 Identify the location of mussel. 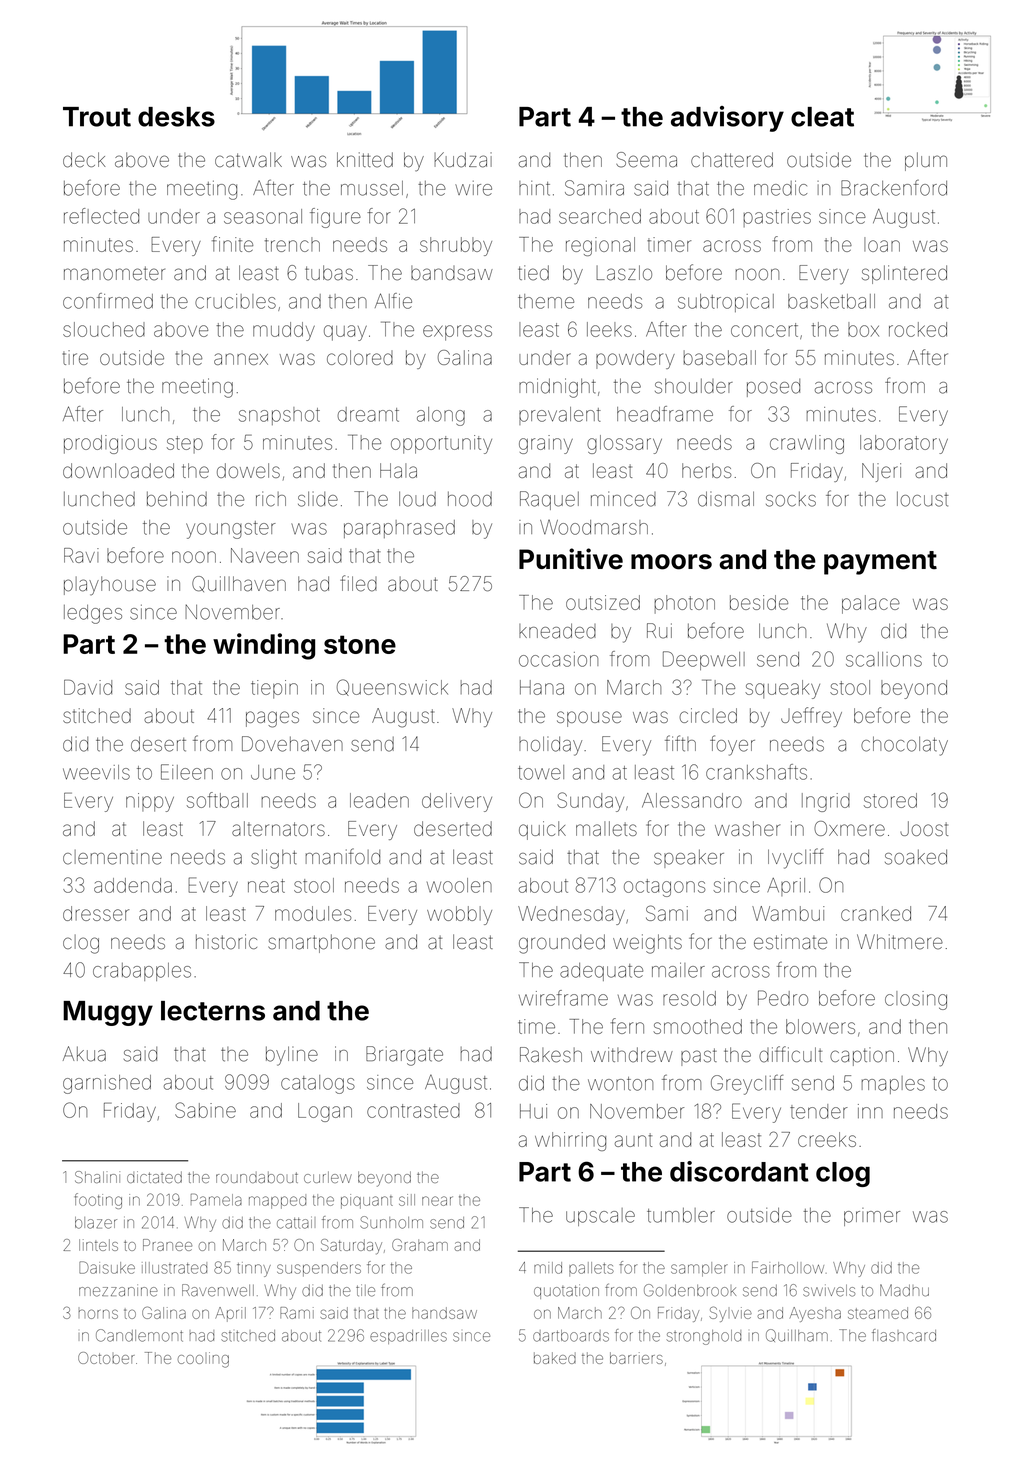
(372, 188).
